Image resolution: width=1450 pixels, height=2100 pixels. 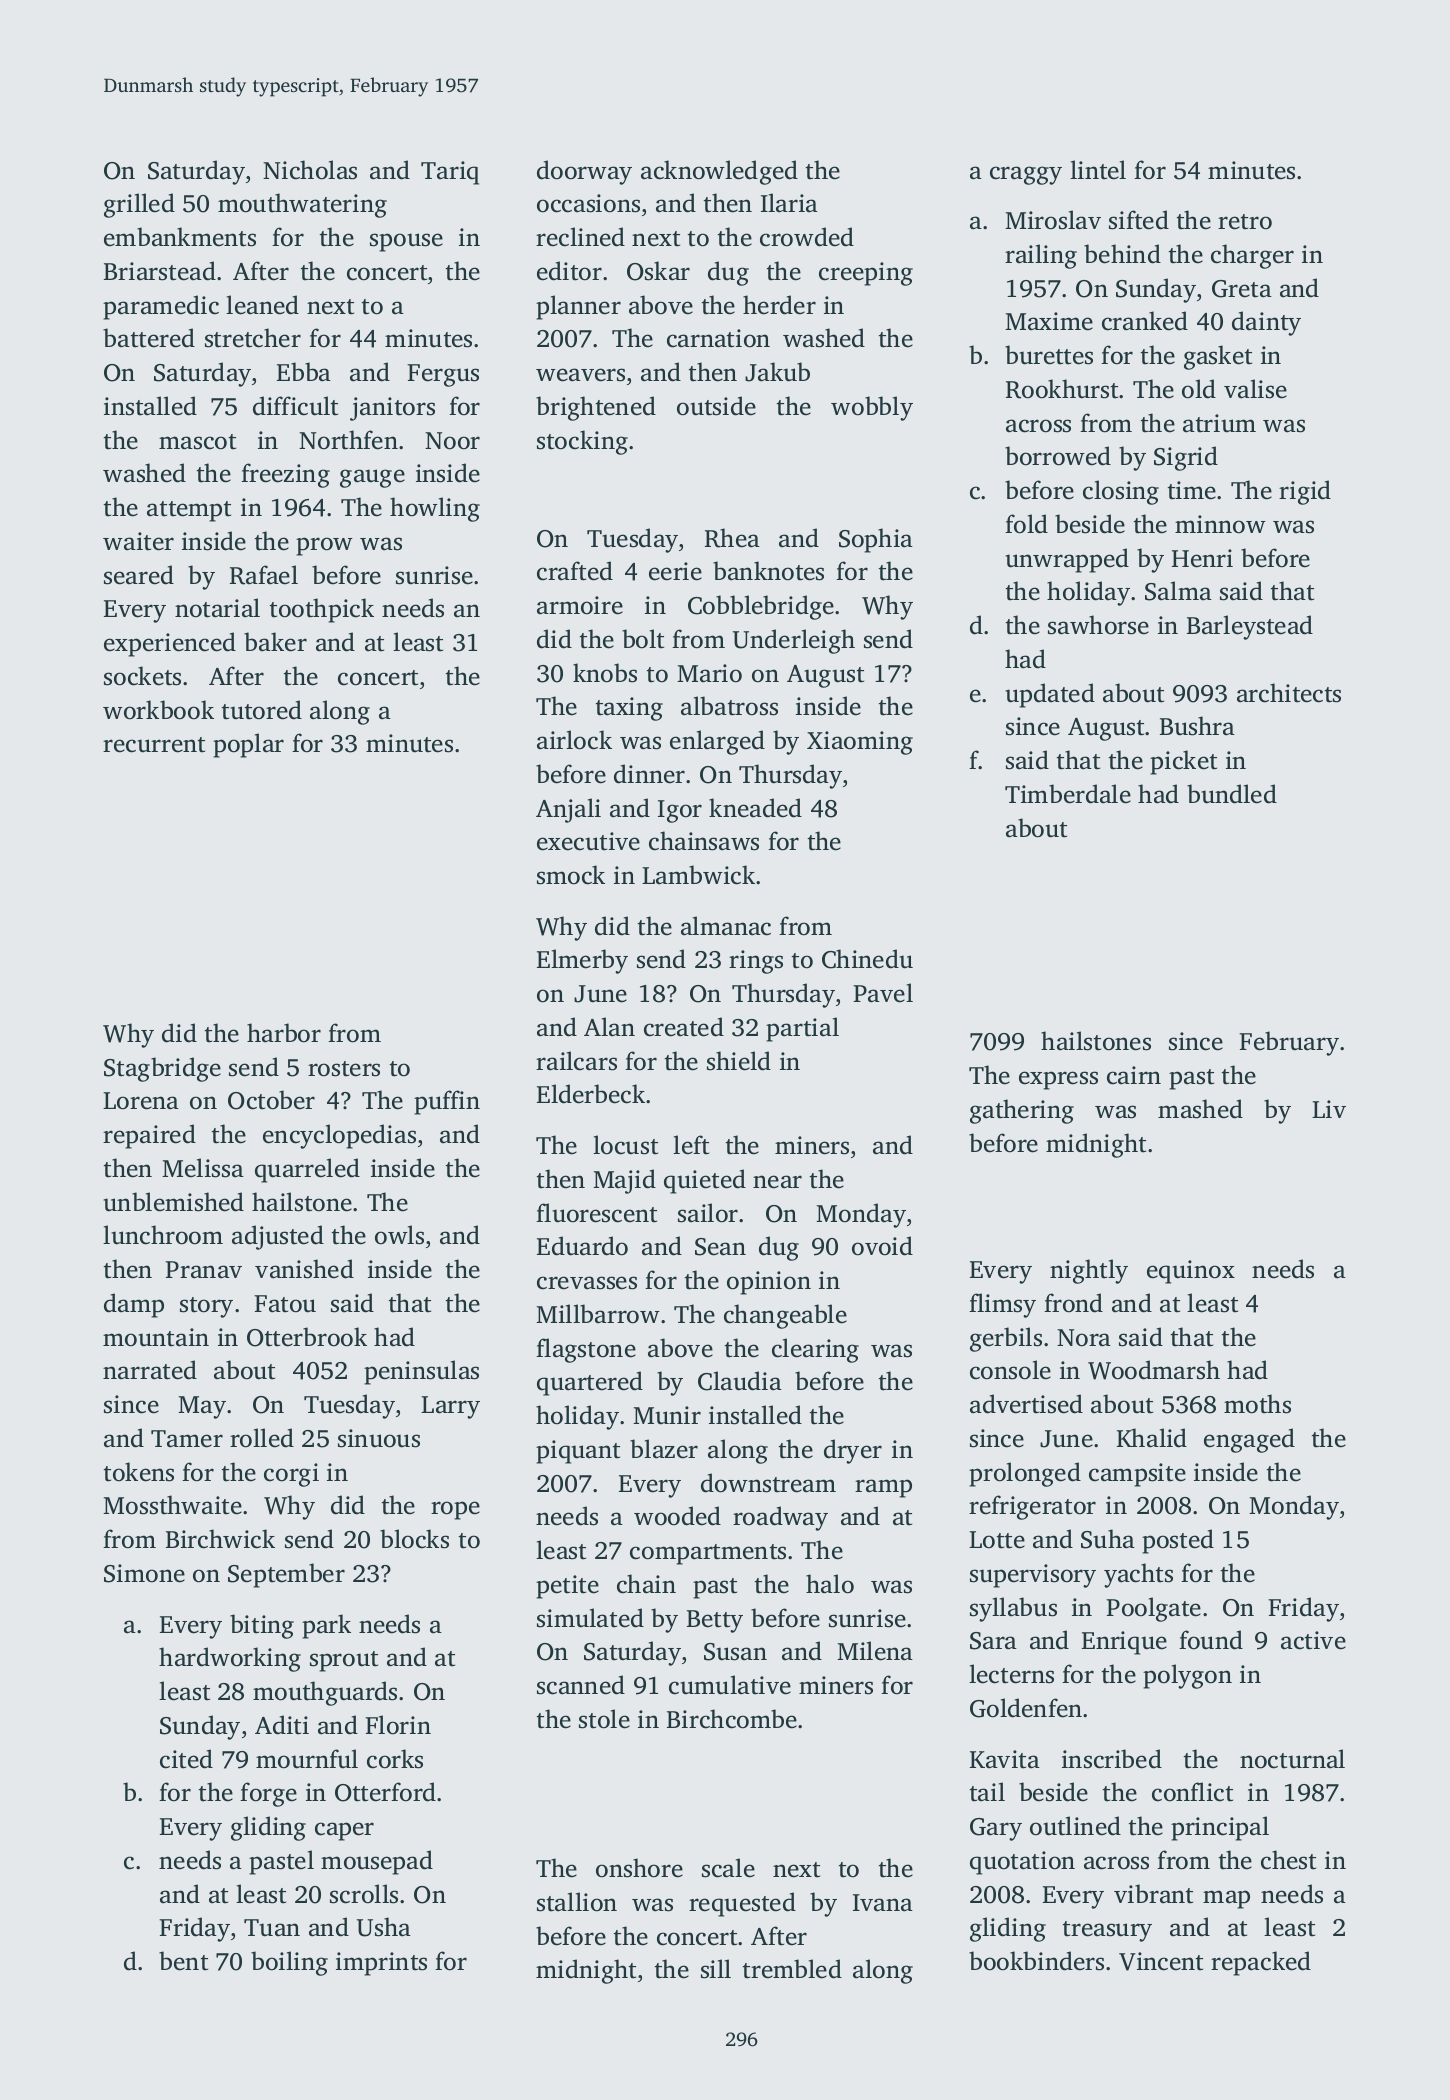 I want to click on Nicholas, so click(x=310, y=170).
